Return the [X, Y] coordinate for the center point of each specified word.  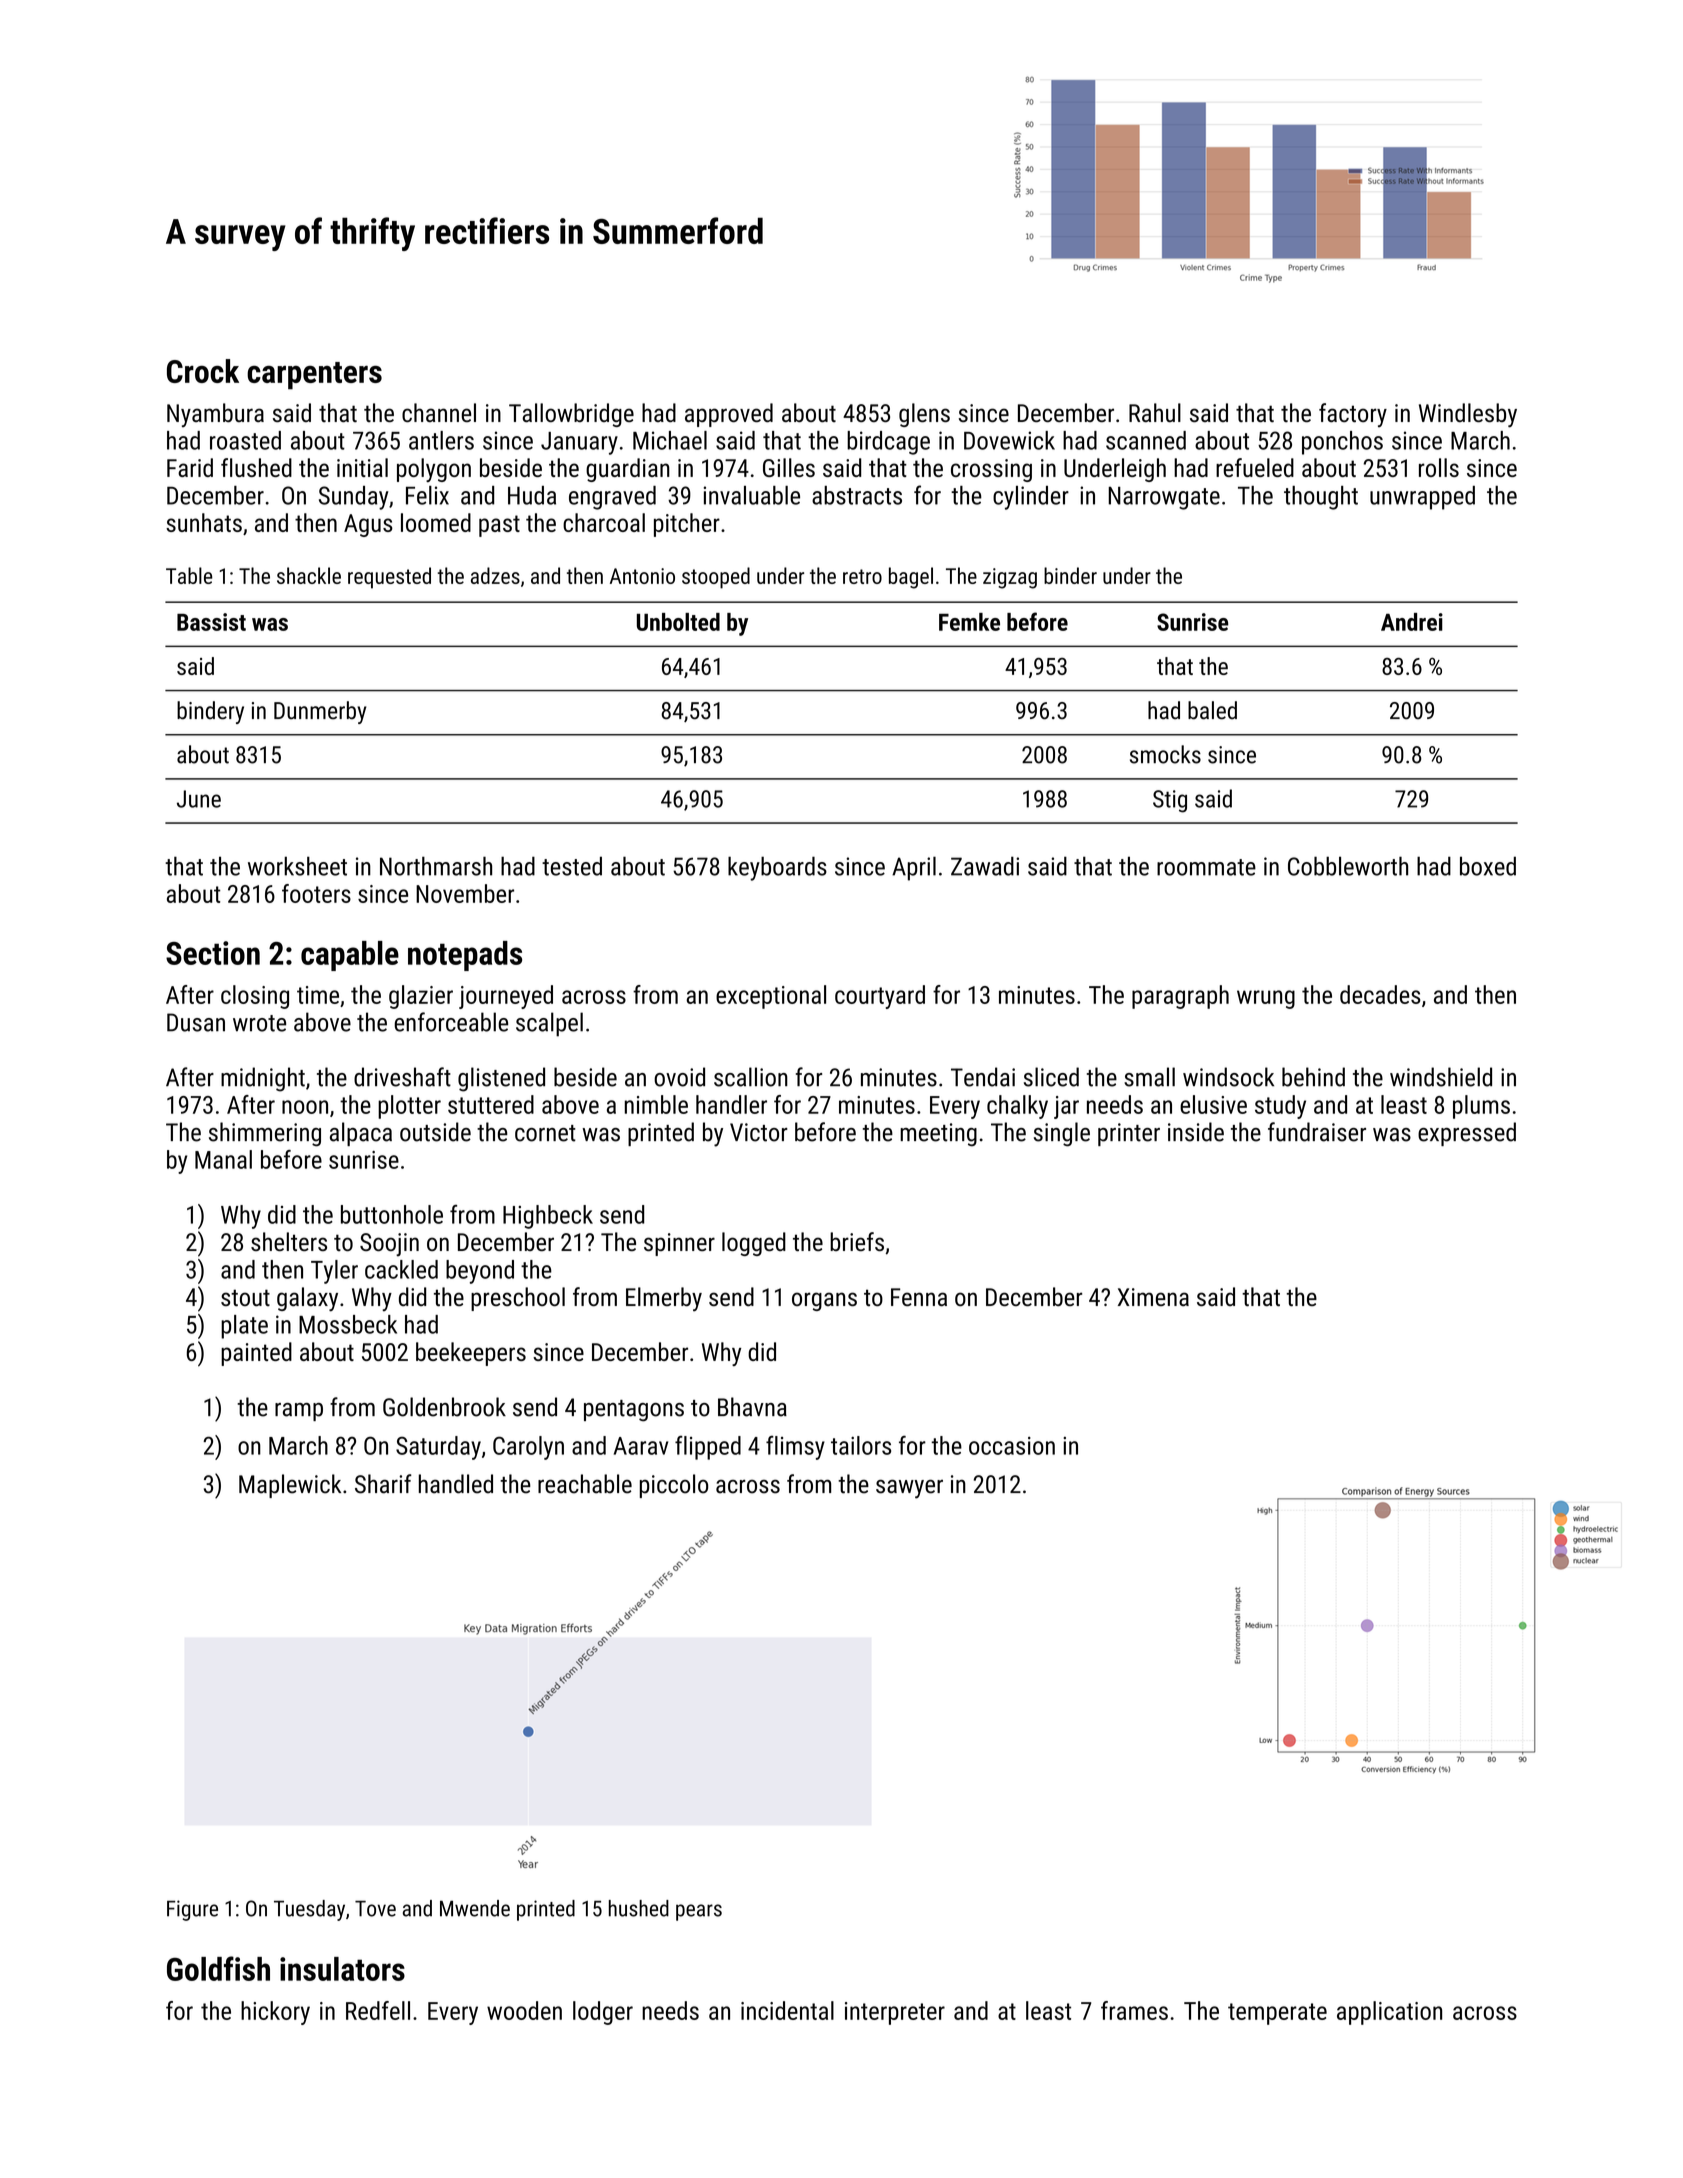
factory [1353, 415]
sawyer [909, 1489]
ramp [299, 1412]
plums [1481, 1107]
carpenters [314, 376]
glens [924, 415]
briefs [857, 1241]
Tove [375, 1908]
